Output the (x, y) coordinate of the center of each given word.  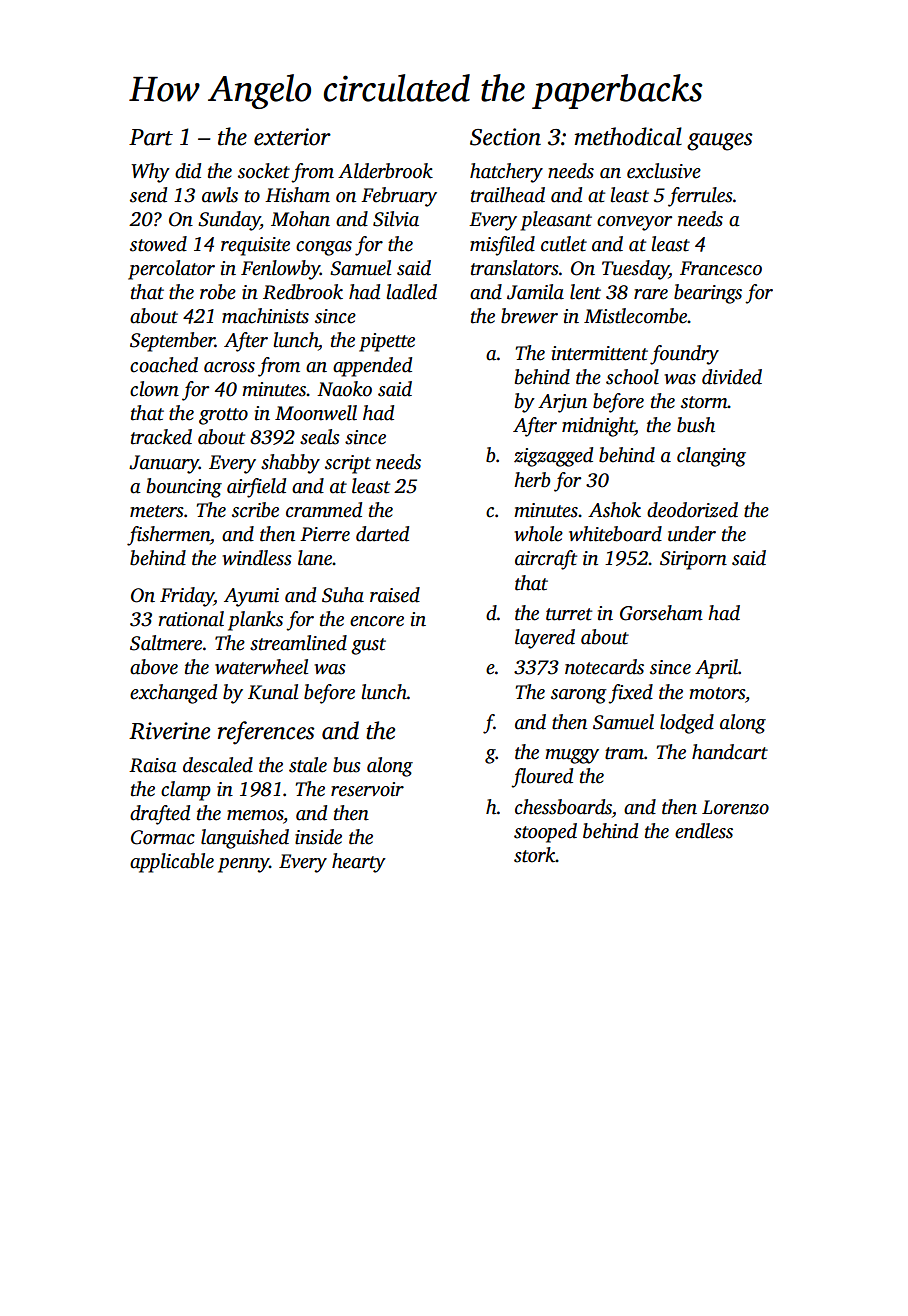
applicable (172, 863)
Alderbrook (385, 171)
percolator (171, 270)
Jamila (535, 292)
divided (732, 377)
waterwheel (261, 667)
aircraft (546, 560)
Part (151, 137)
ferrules (700, 197)
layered (545, 639)
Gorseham (661, 613)
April (716, 669)
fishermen (168, 536)
